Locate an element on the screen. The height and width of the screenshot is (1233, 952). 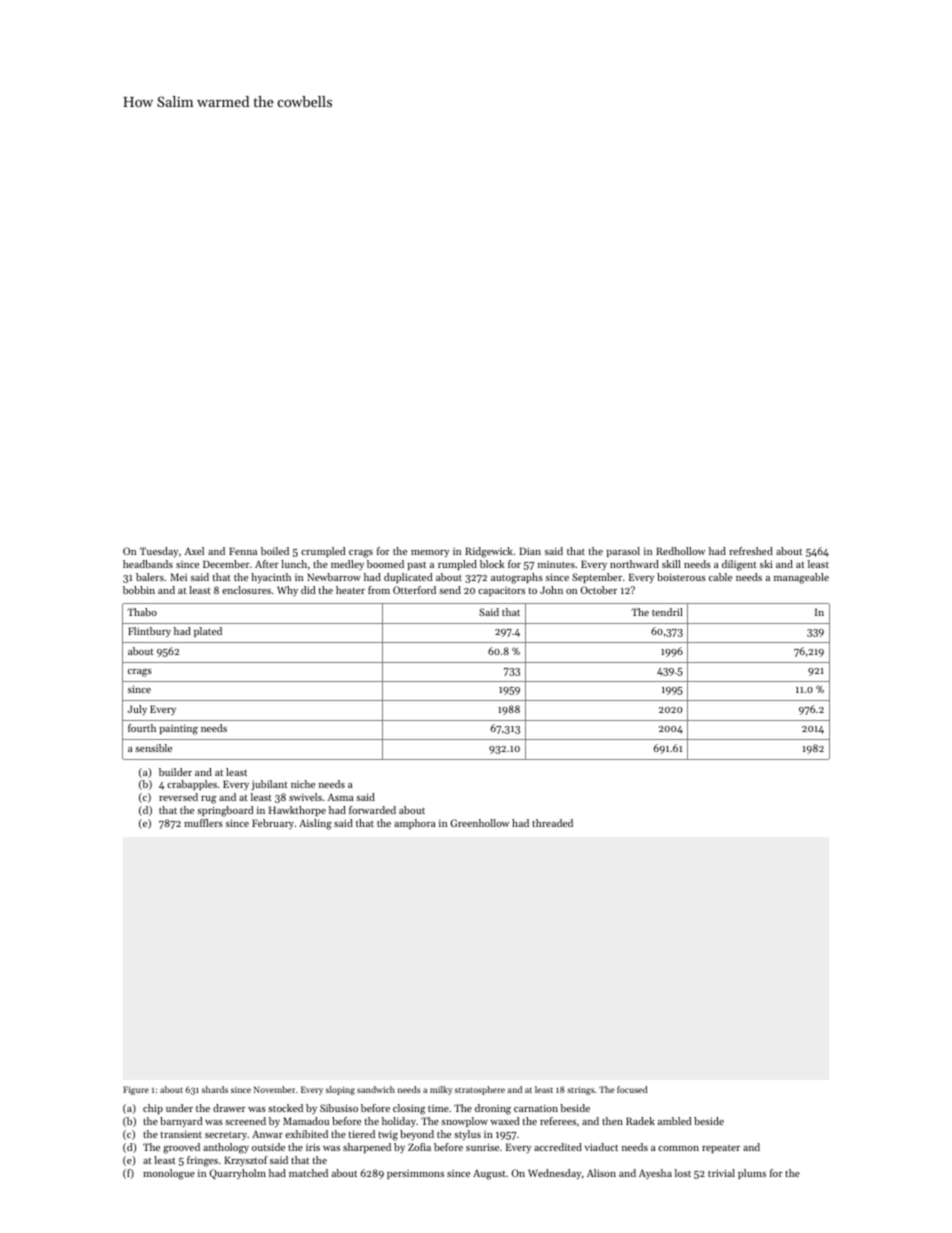
matched is located at coordinates (308, 1173).
